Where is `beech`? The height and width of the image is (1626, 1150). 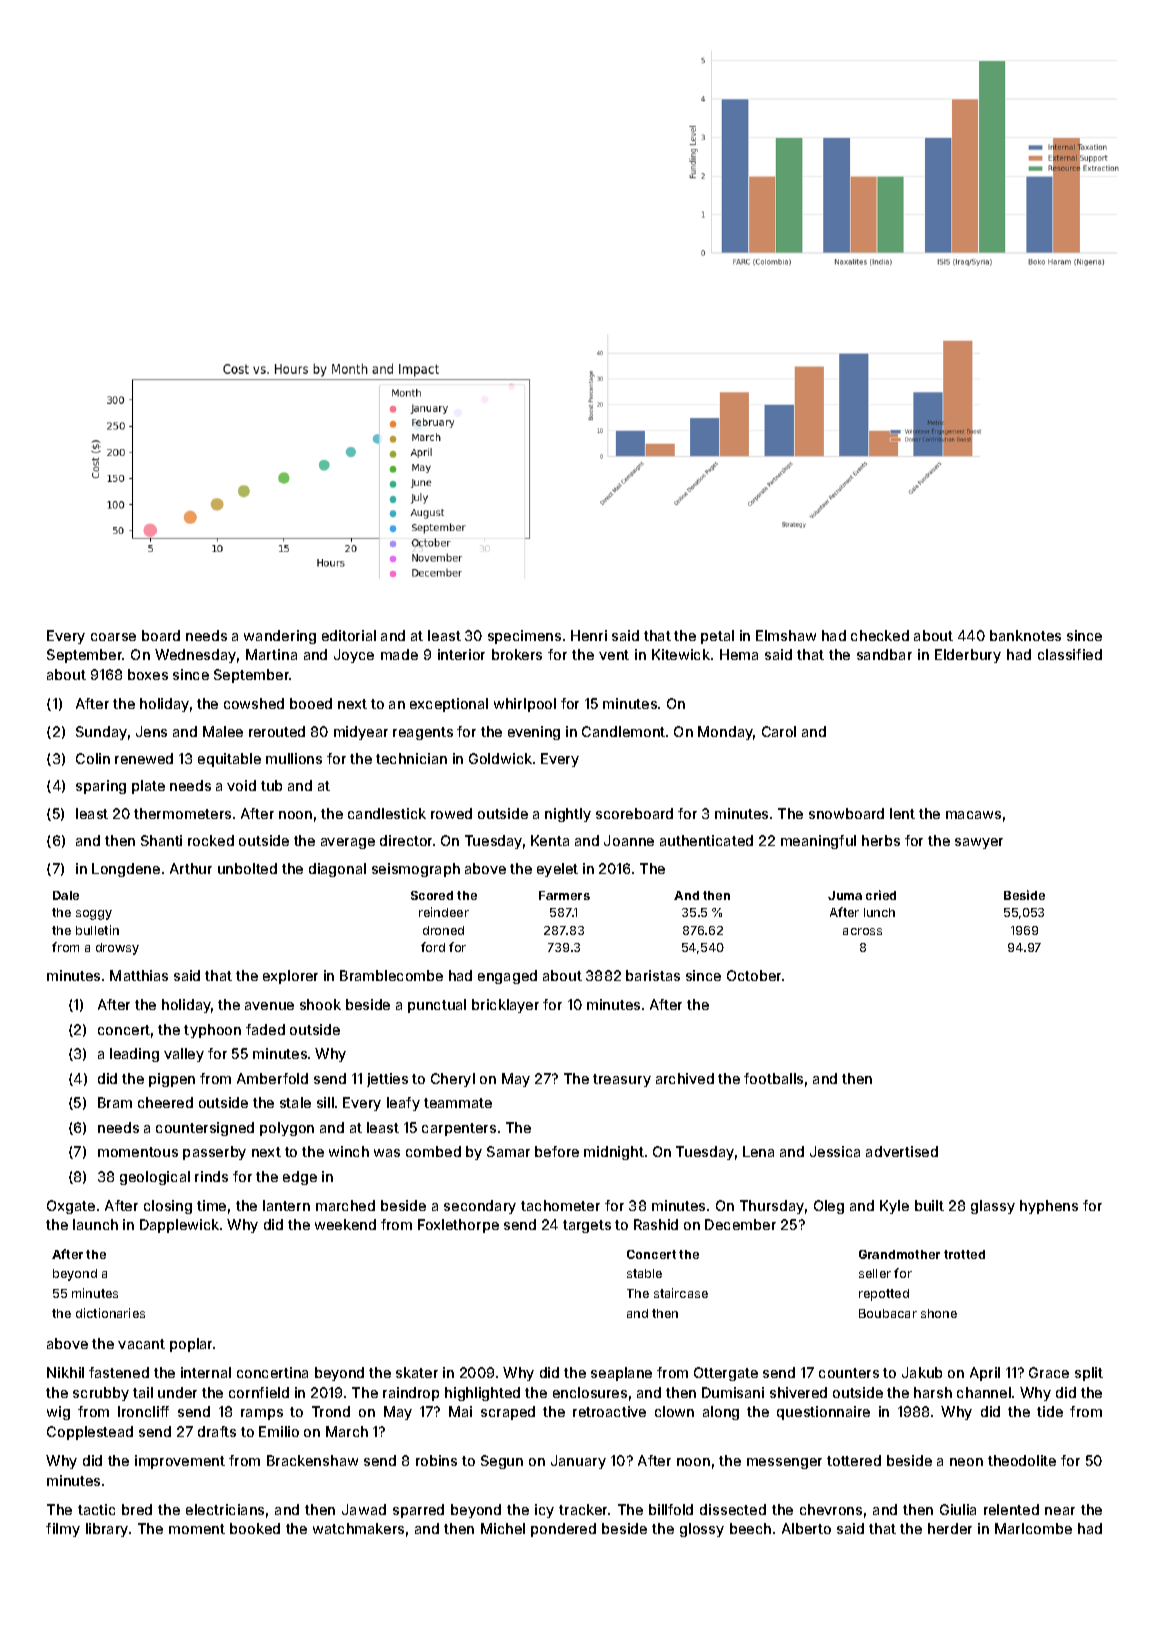 beech is located at coordinates (750, 1528).
